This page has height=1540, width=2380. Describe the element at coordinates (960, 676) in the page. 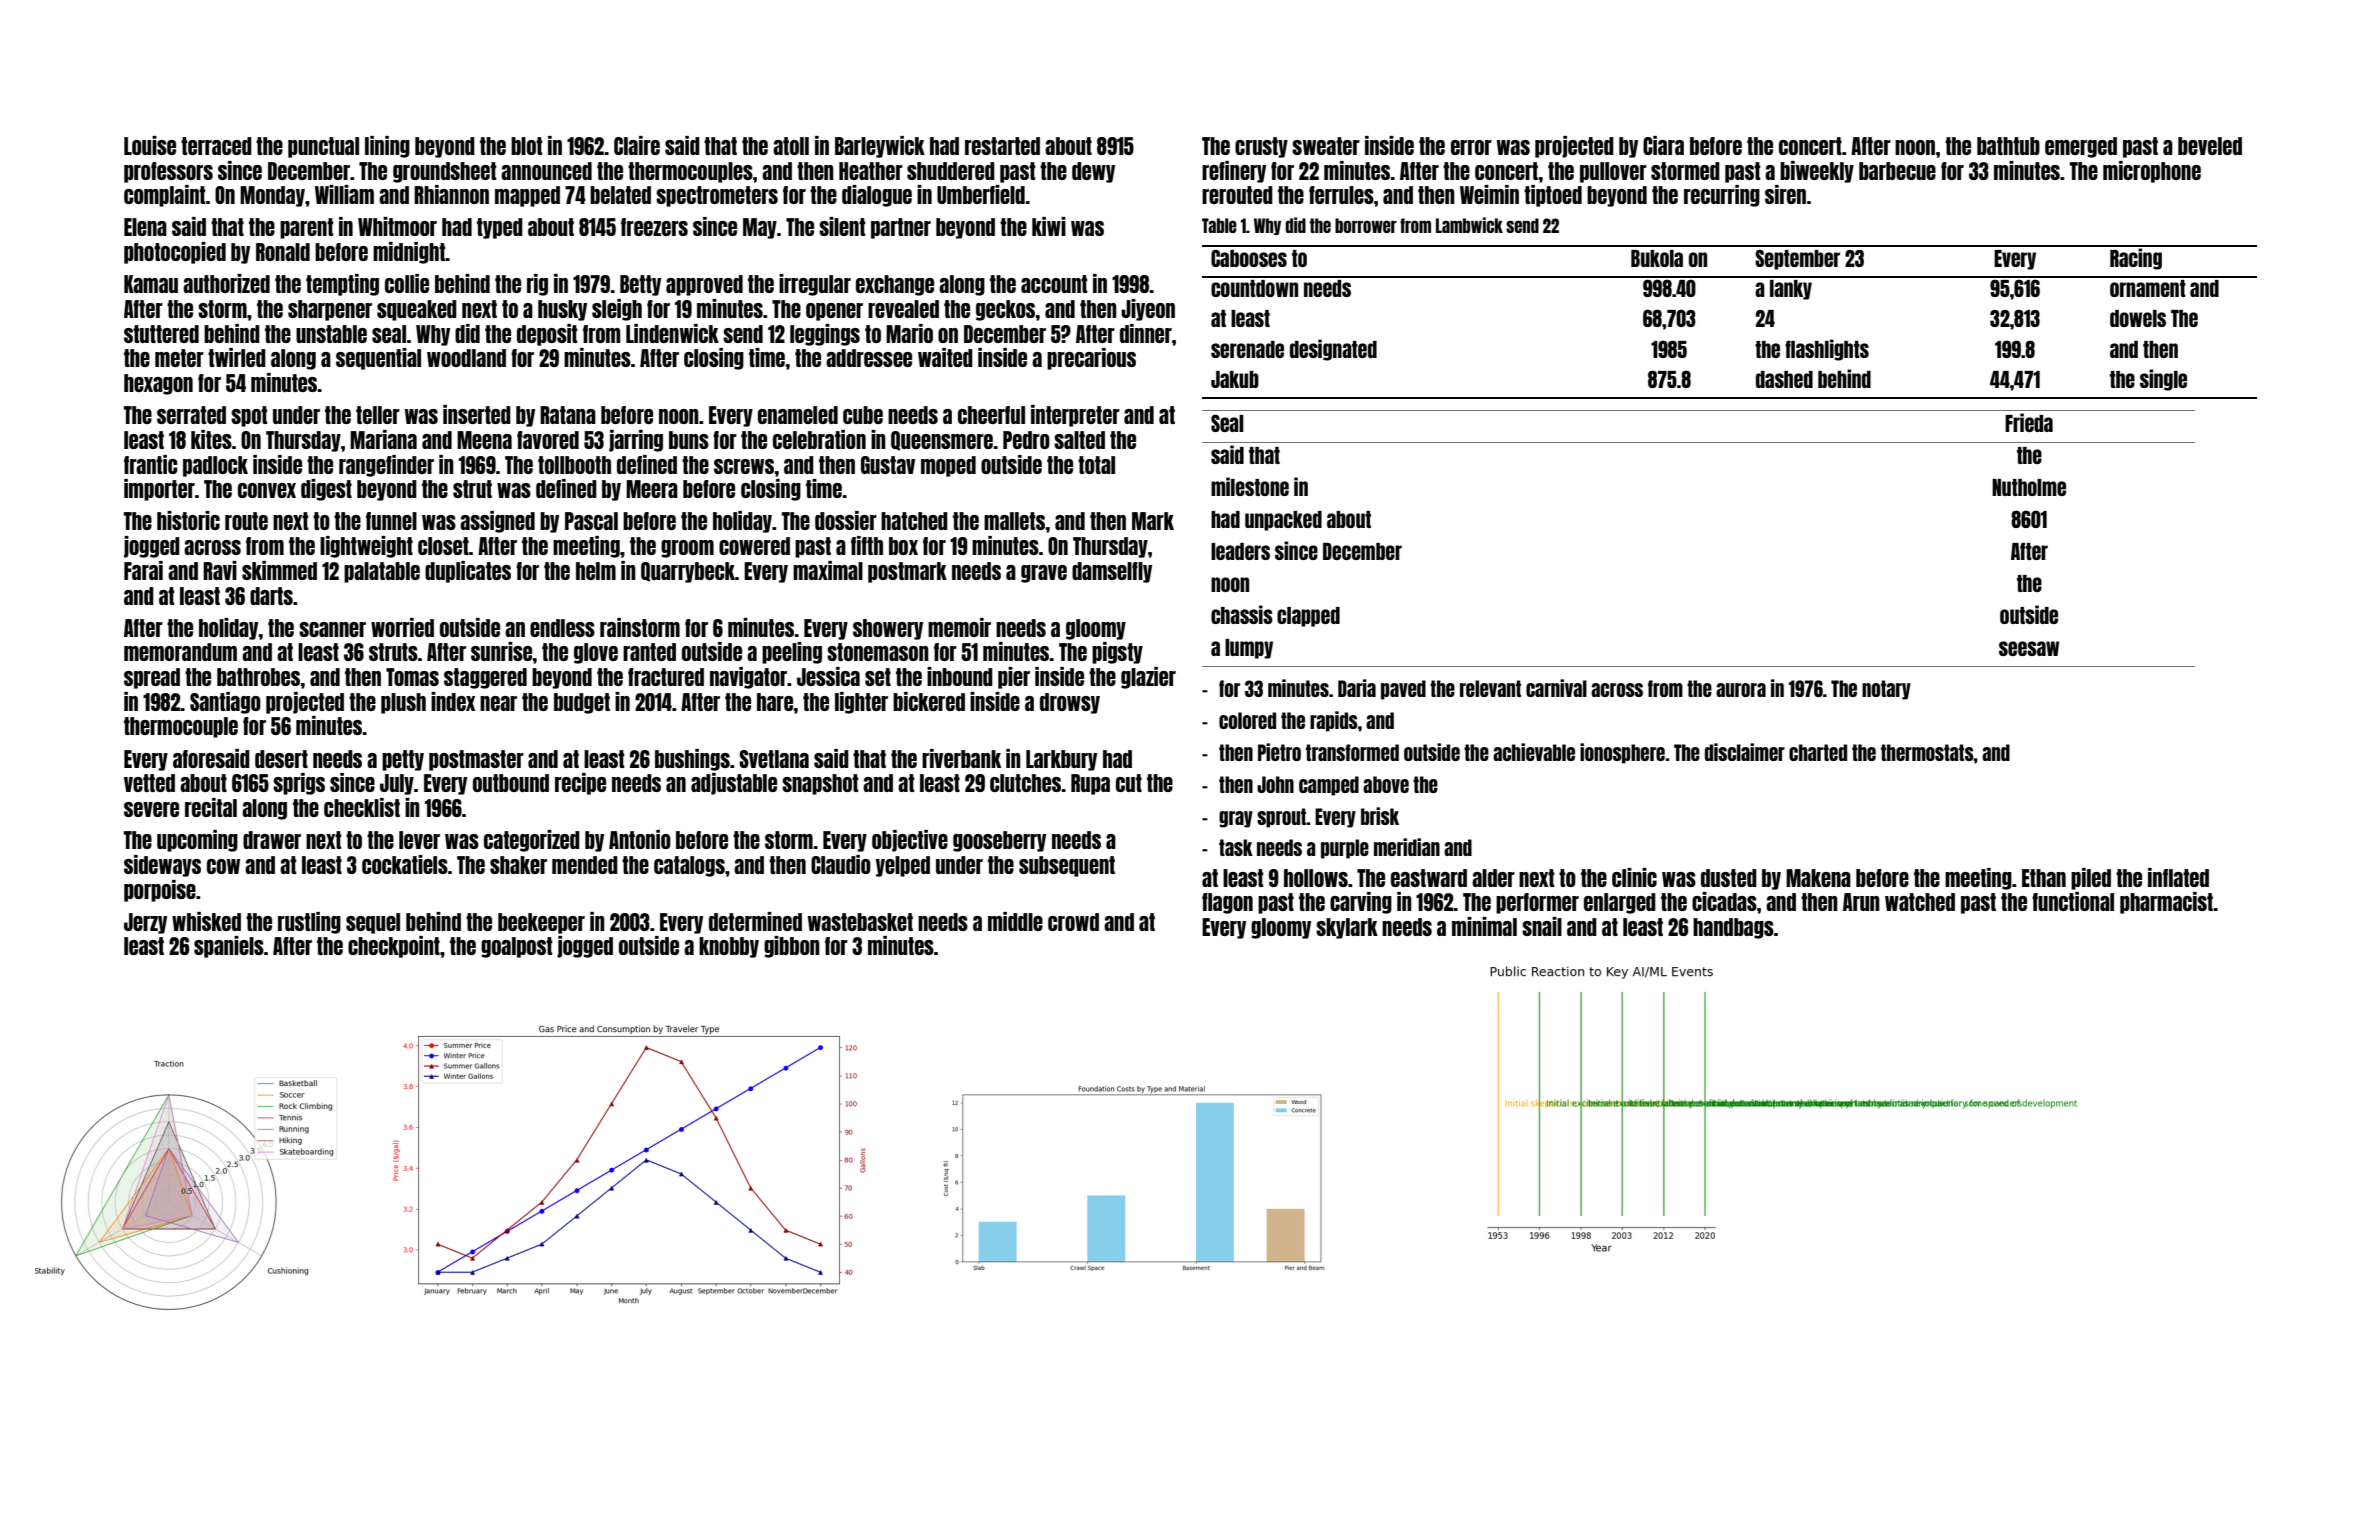

I see `inbound` at that location.
